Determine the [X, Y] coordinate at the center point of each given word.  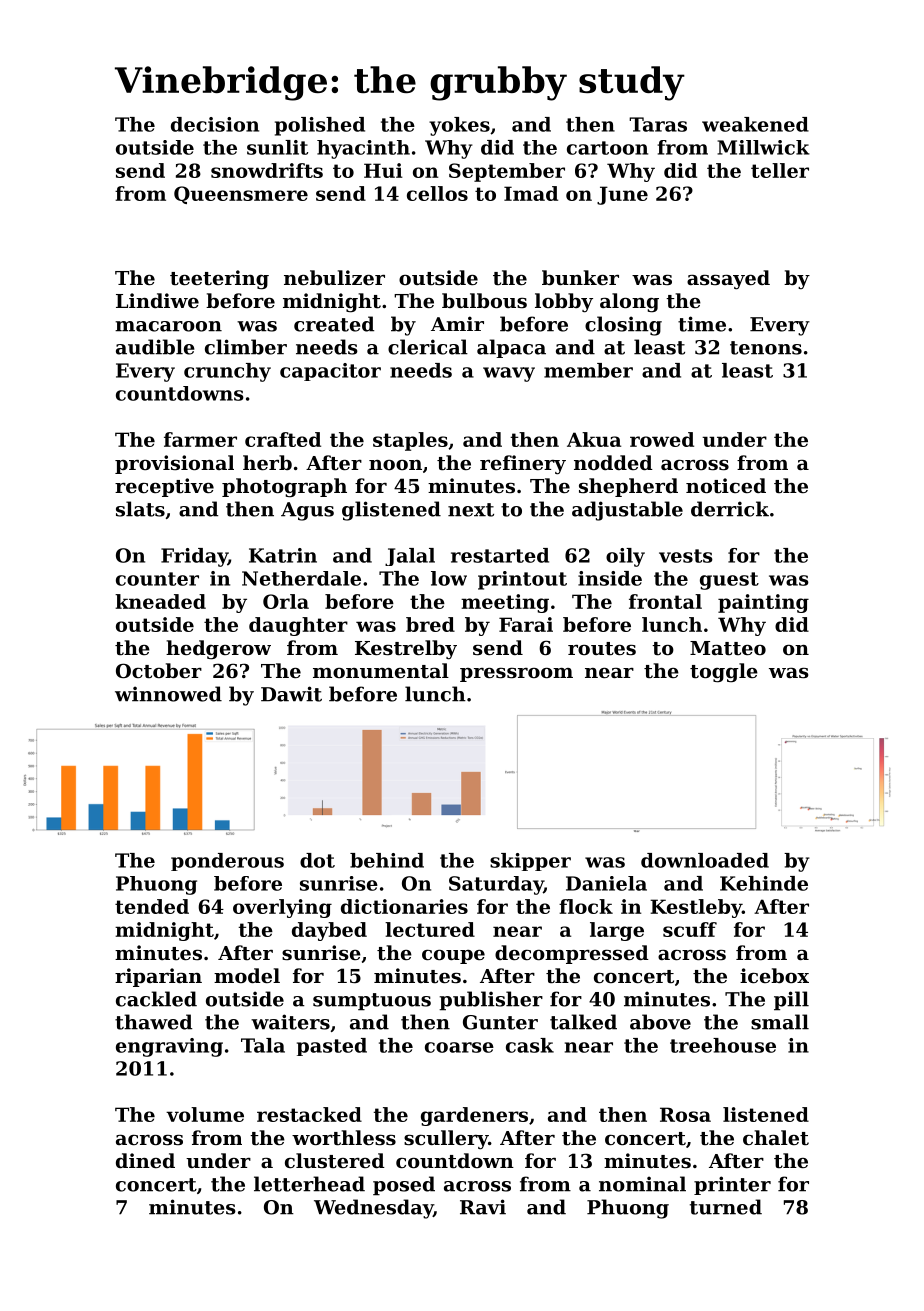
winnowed [168, 694]
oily [625, 557]
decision [215, 124]
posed [404, 1186]
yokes [459, 126]
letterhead [309, 1184]
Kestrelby [406, 650]
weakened [755, 124]
